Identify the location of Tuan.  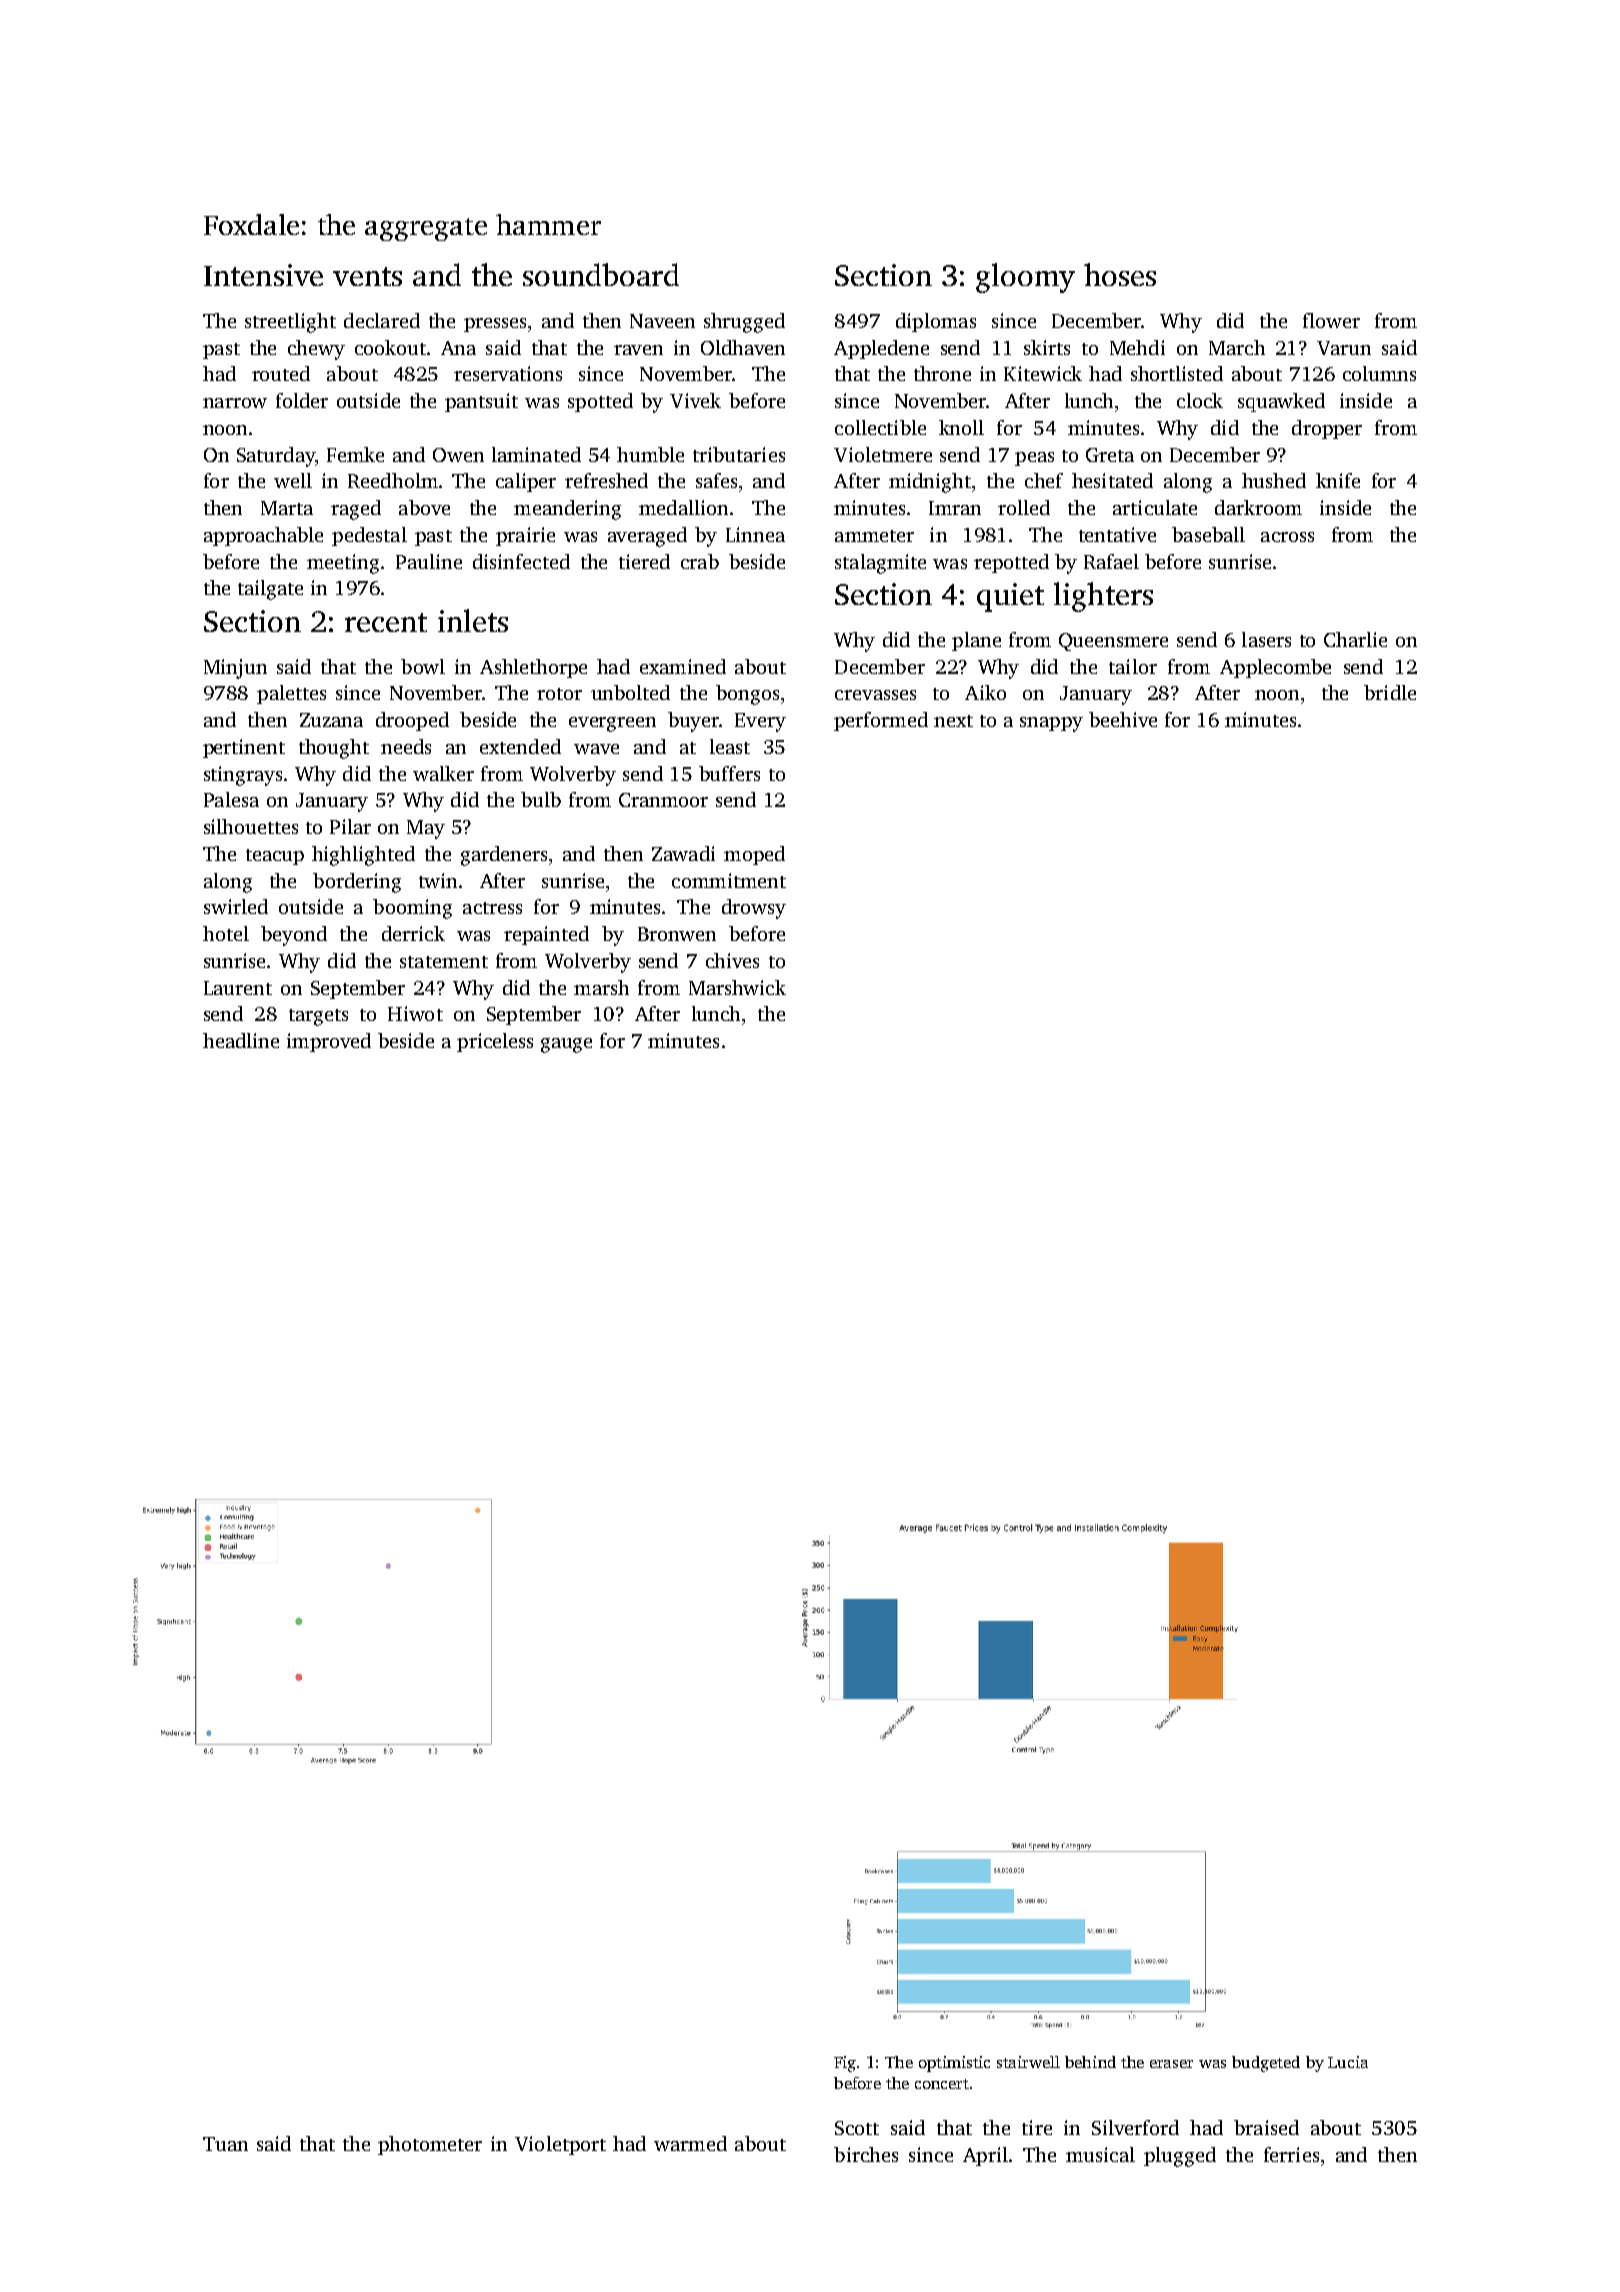
(225, 2144).
